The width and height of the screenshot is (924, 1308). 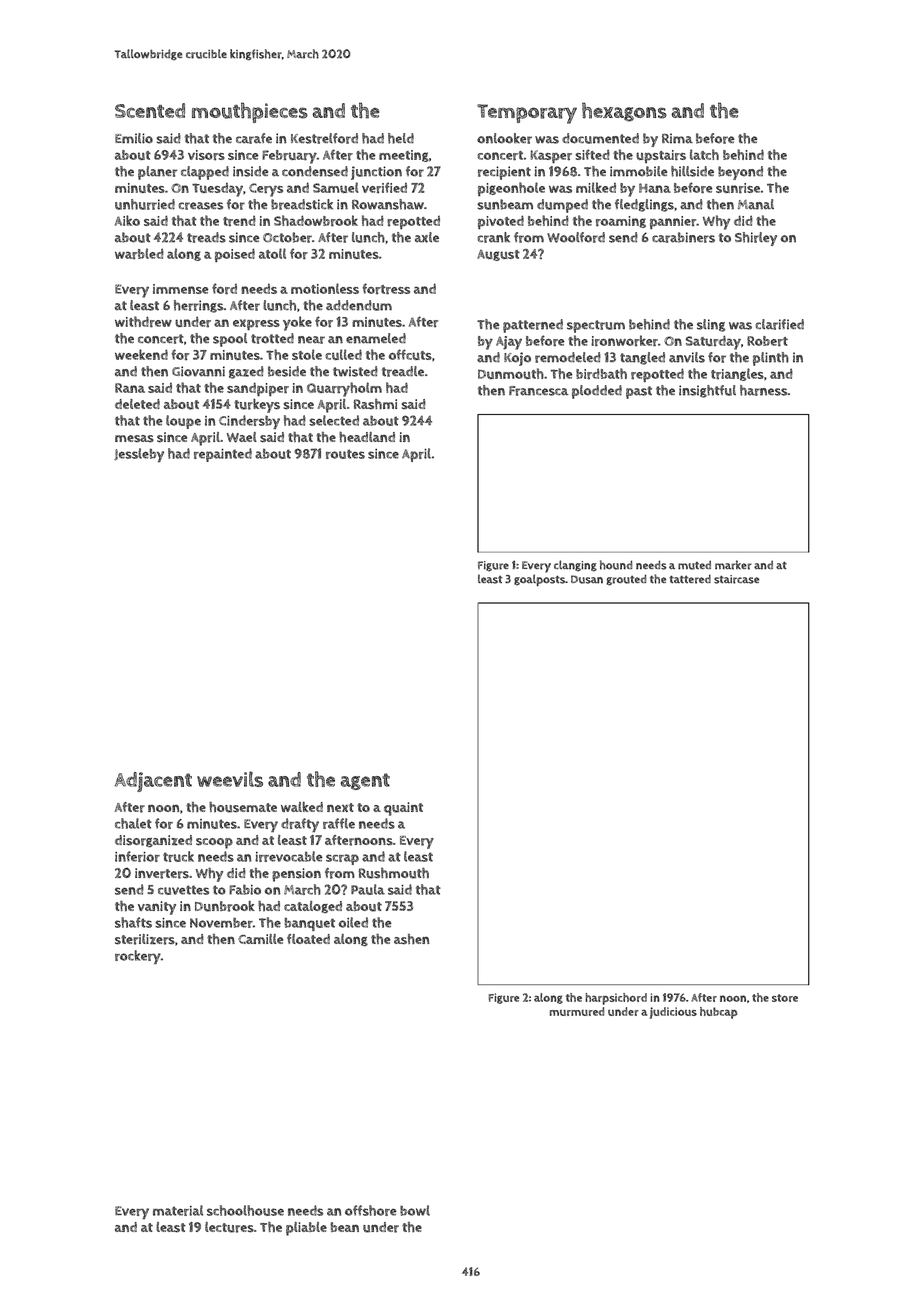 I want to click on beyond, so click(x=740, y=173).
